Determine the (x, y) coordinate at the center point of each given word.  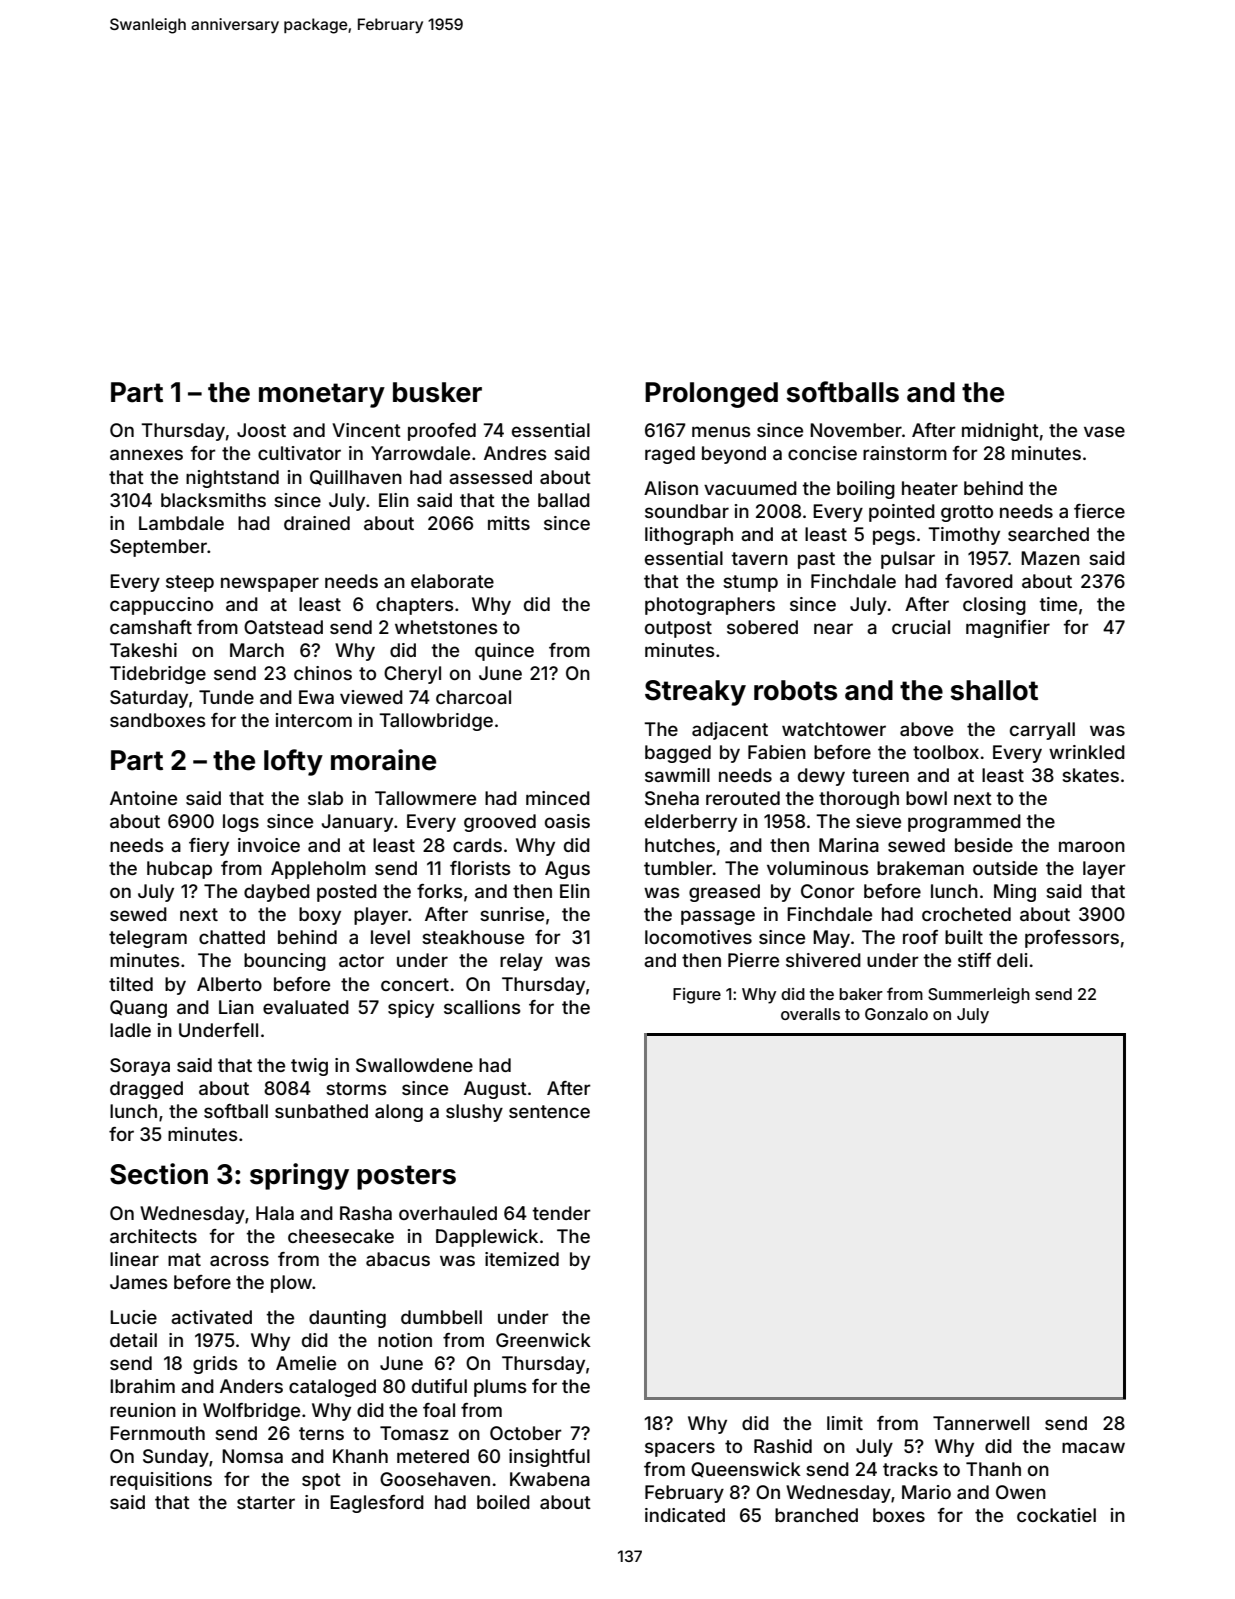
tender (562, 1213)
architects (153, 1236)
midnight (1000, 432)
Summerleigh (979, 996)
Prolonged (711, 395)
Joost (261, 430)
